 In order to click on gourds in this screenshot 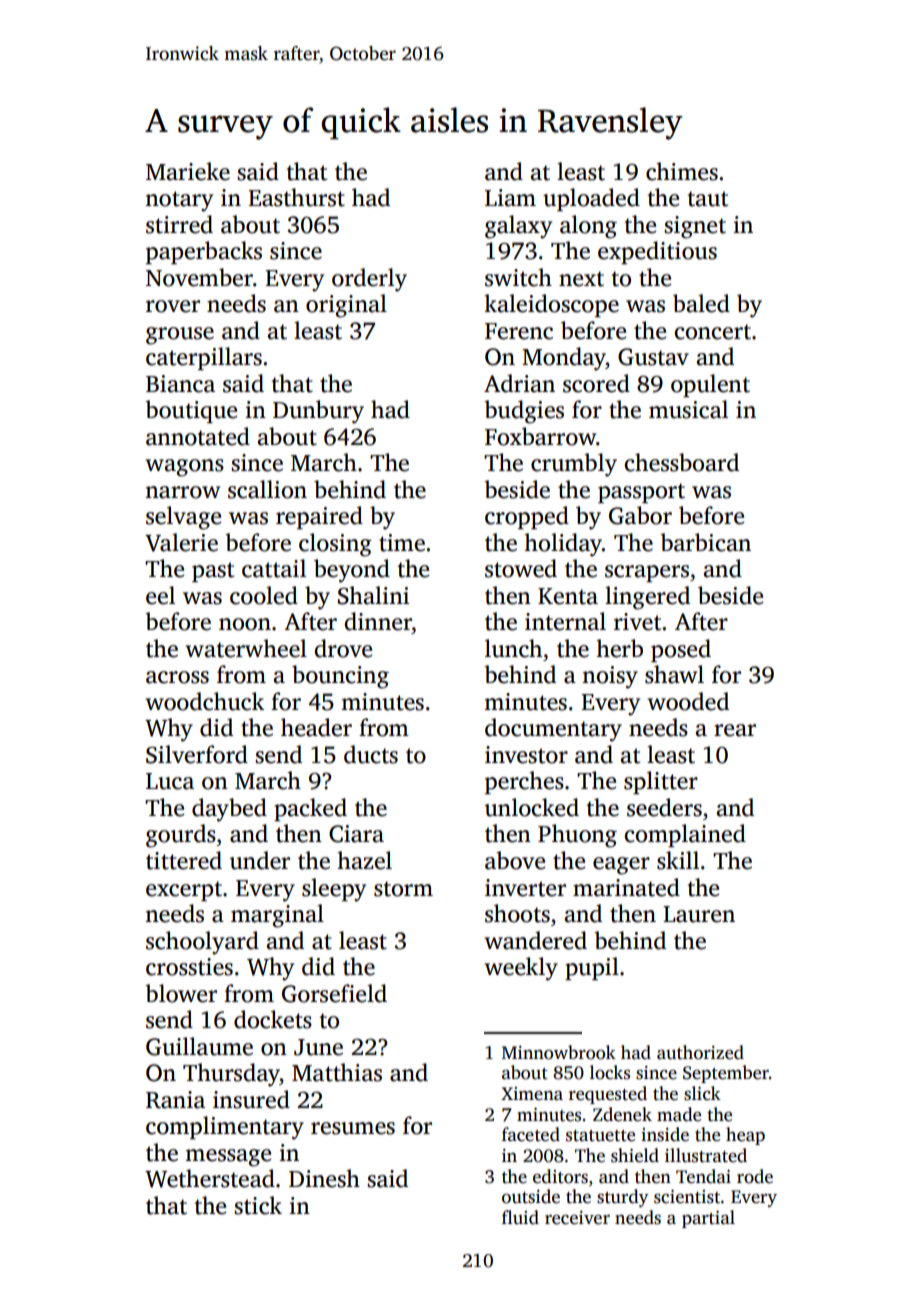, I will do `click(181, 836)`.
